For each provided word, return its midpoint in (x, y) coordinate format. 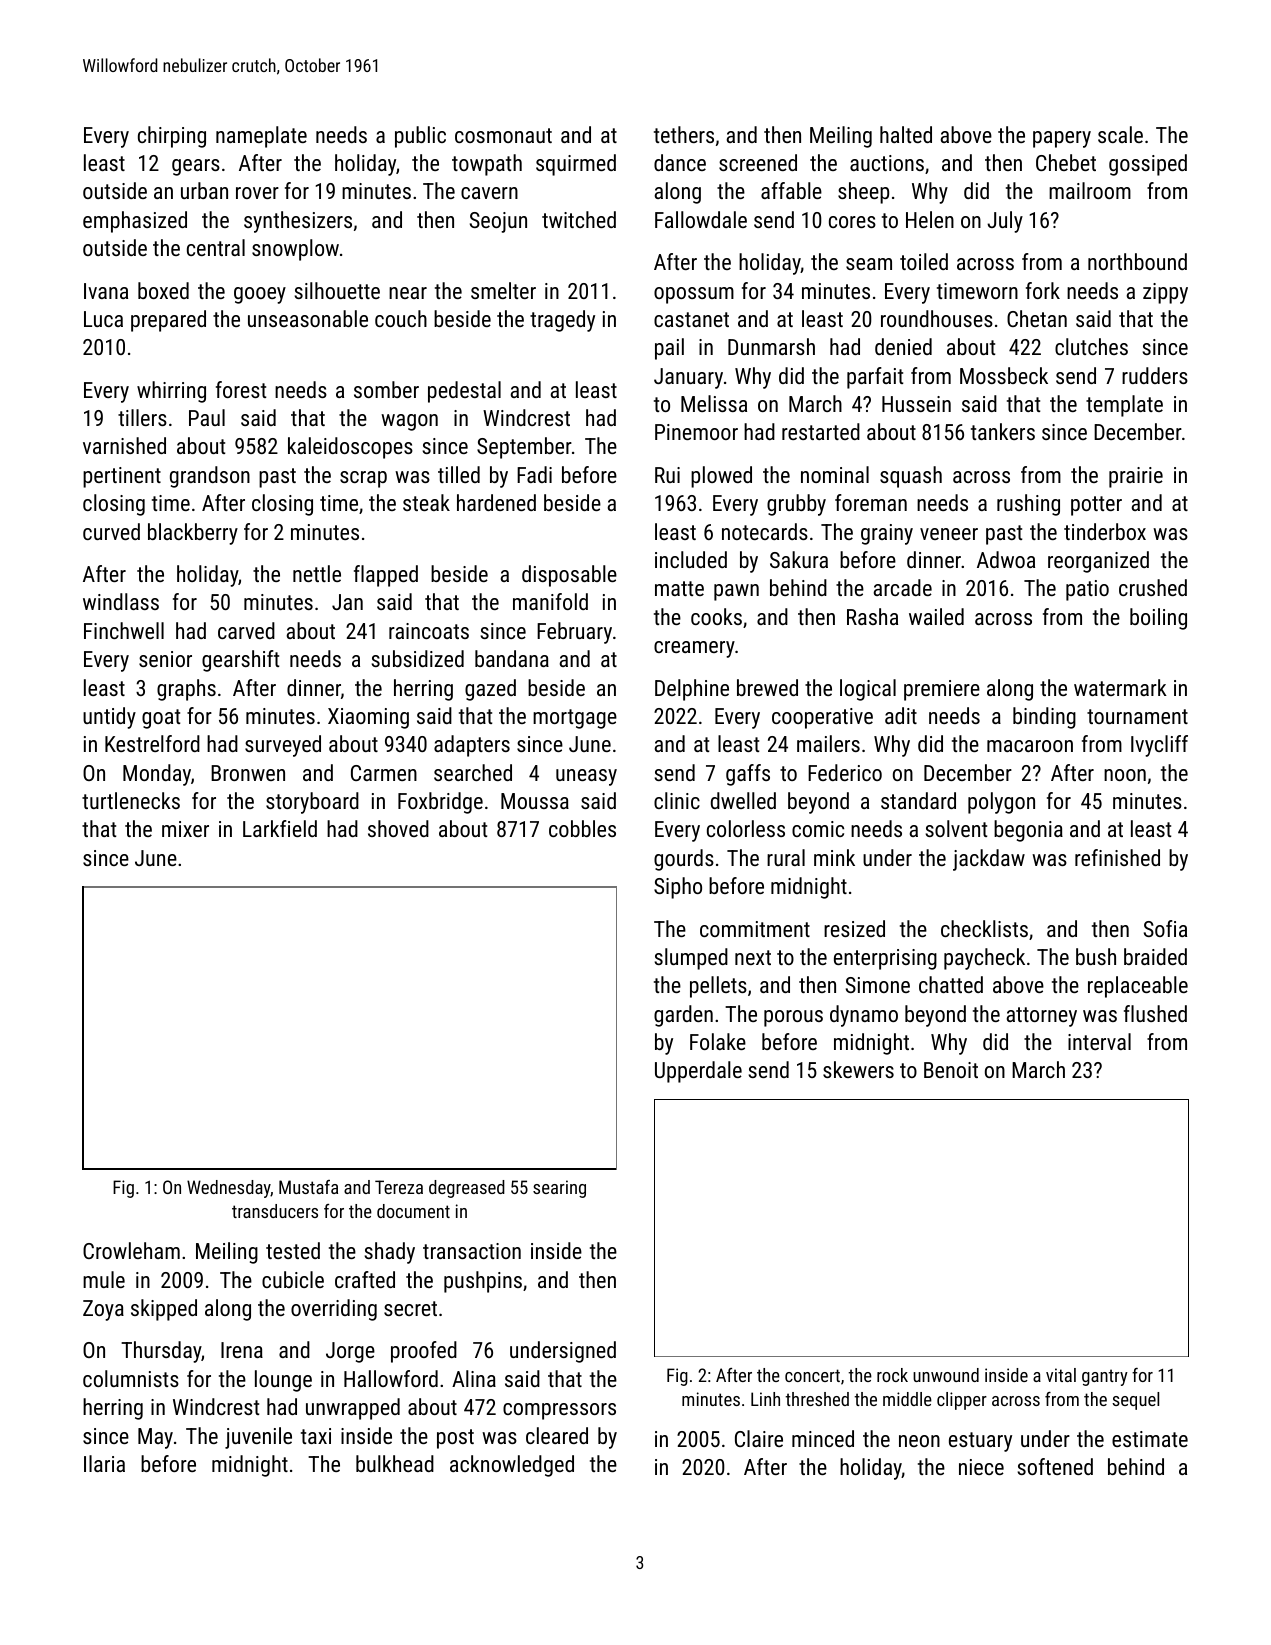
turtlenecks (131, 800)
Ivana (106, 291)
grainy (887, 534)
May (155, 1438)
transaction (472, 1251)
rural (786, 857)
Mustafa (308, 1187)
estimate (1150, 1439)
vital (1061, 1375)
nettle (317, 573)
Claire (759, 1438)
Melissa (714, 403)
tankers (1003, 431)
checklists (984, 928)
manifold (550, 601)
